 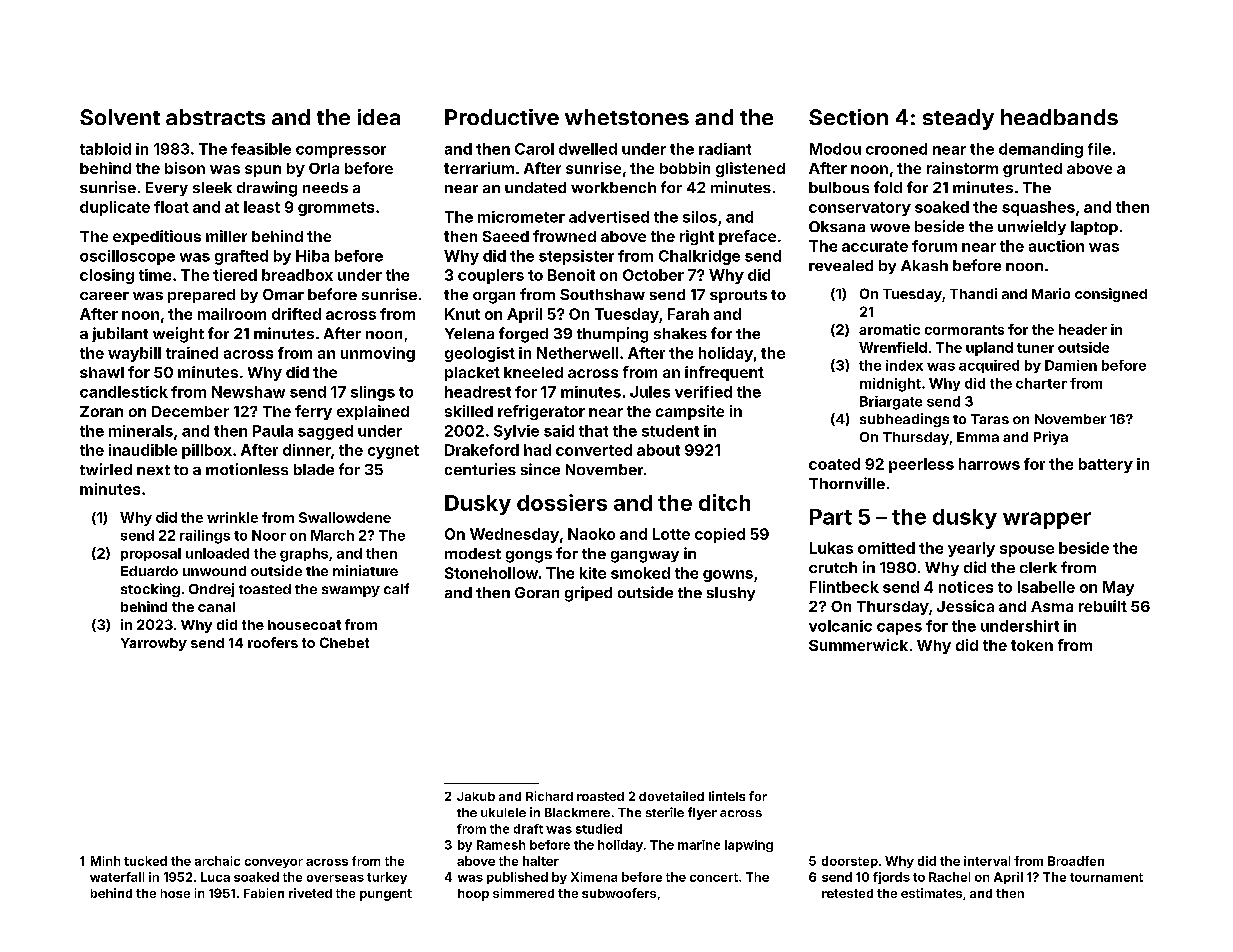 I want to click on whetstones, so click(x=627, y=117).
